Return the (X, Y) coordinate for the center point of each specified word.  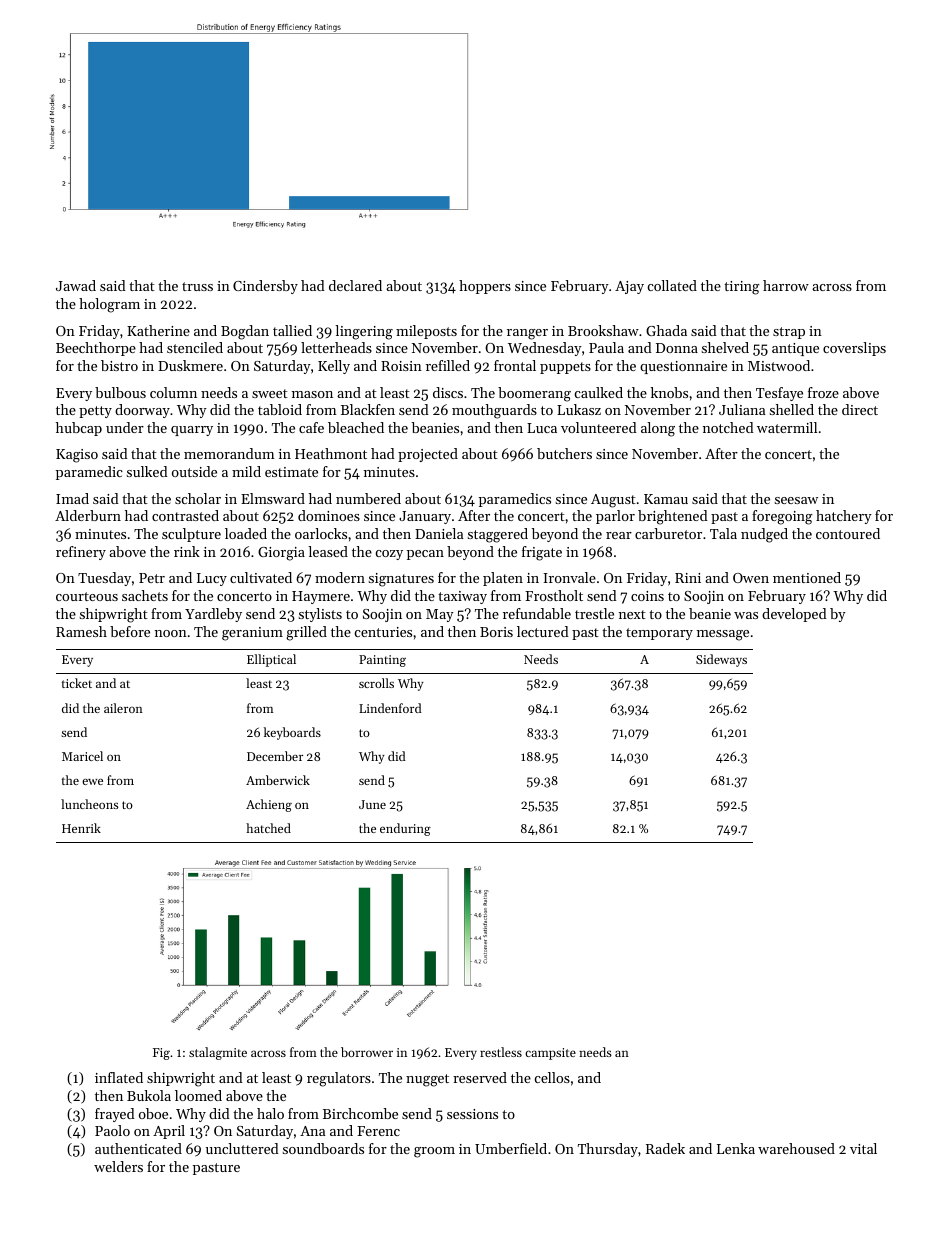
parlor (615, 517)
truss (197, 286)
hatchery (844, 517)
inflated (119, 1077)
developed (794, 615)
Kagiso (77, 456)
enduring (405, 829)
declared (355, 285)
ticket (77, 683)
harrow (786, 285)
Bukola (149, 1095)
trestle (594, 613)
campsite (550, 1054)
